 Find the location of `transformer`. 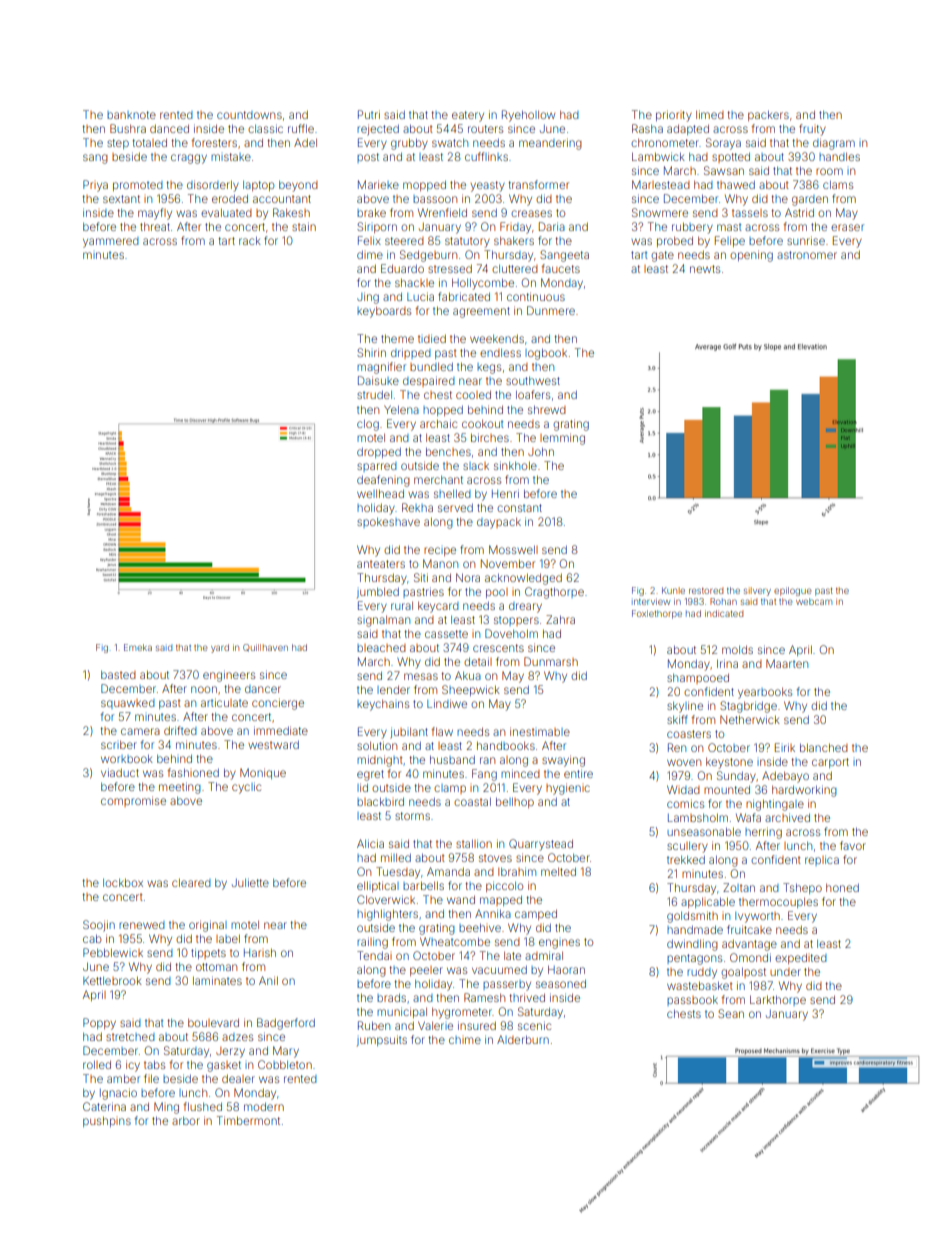

transformer is located at coordinates (538, 184).
